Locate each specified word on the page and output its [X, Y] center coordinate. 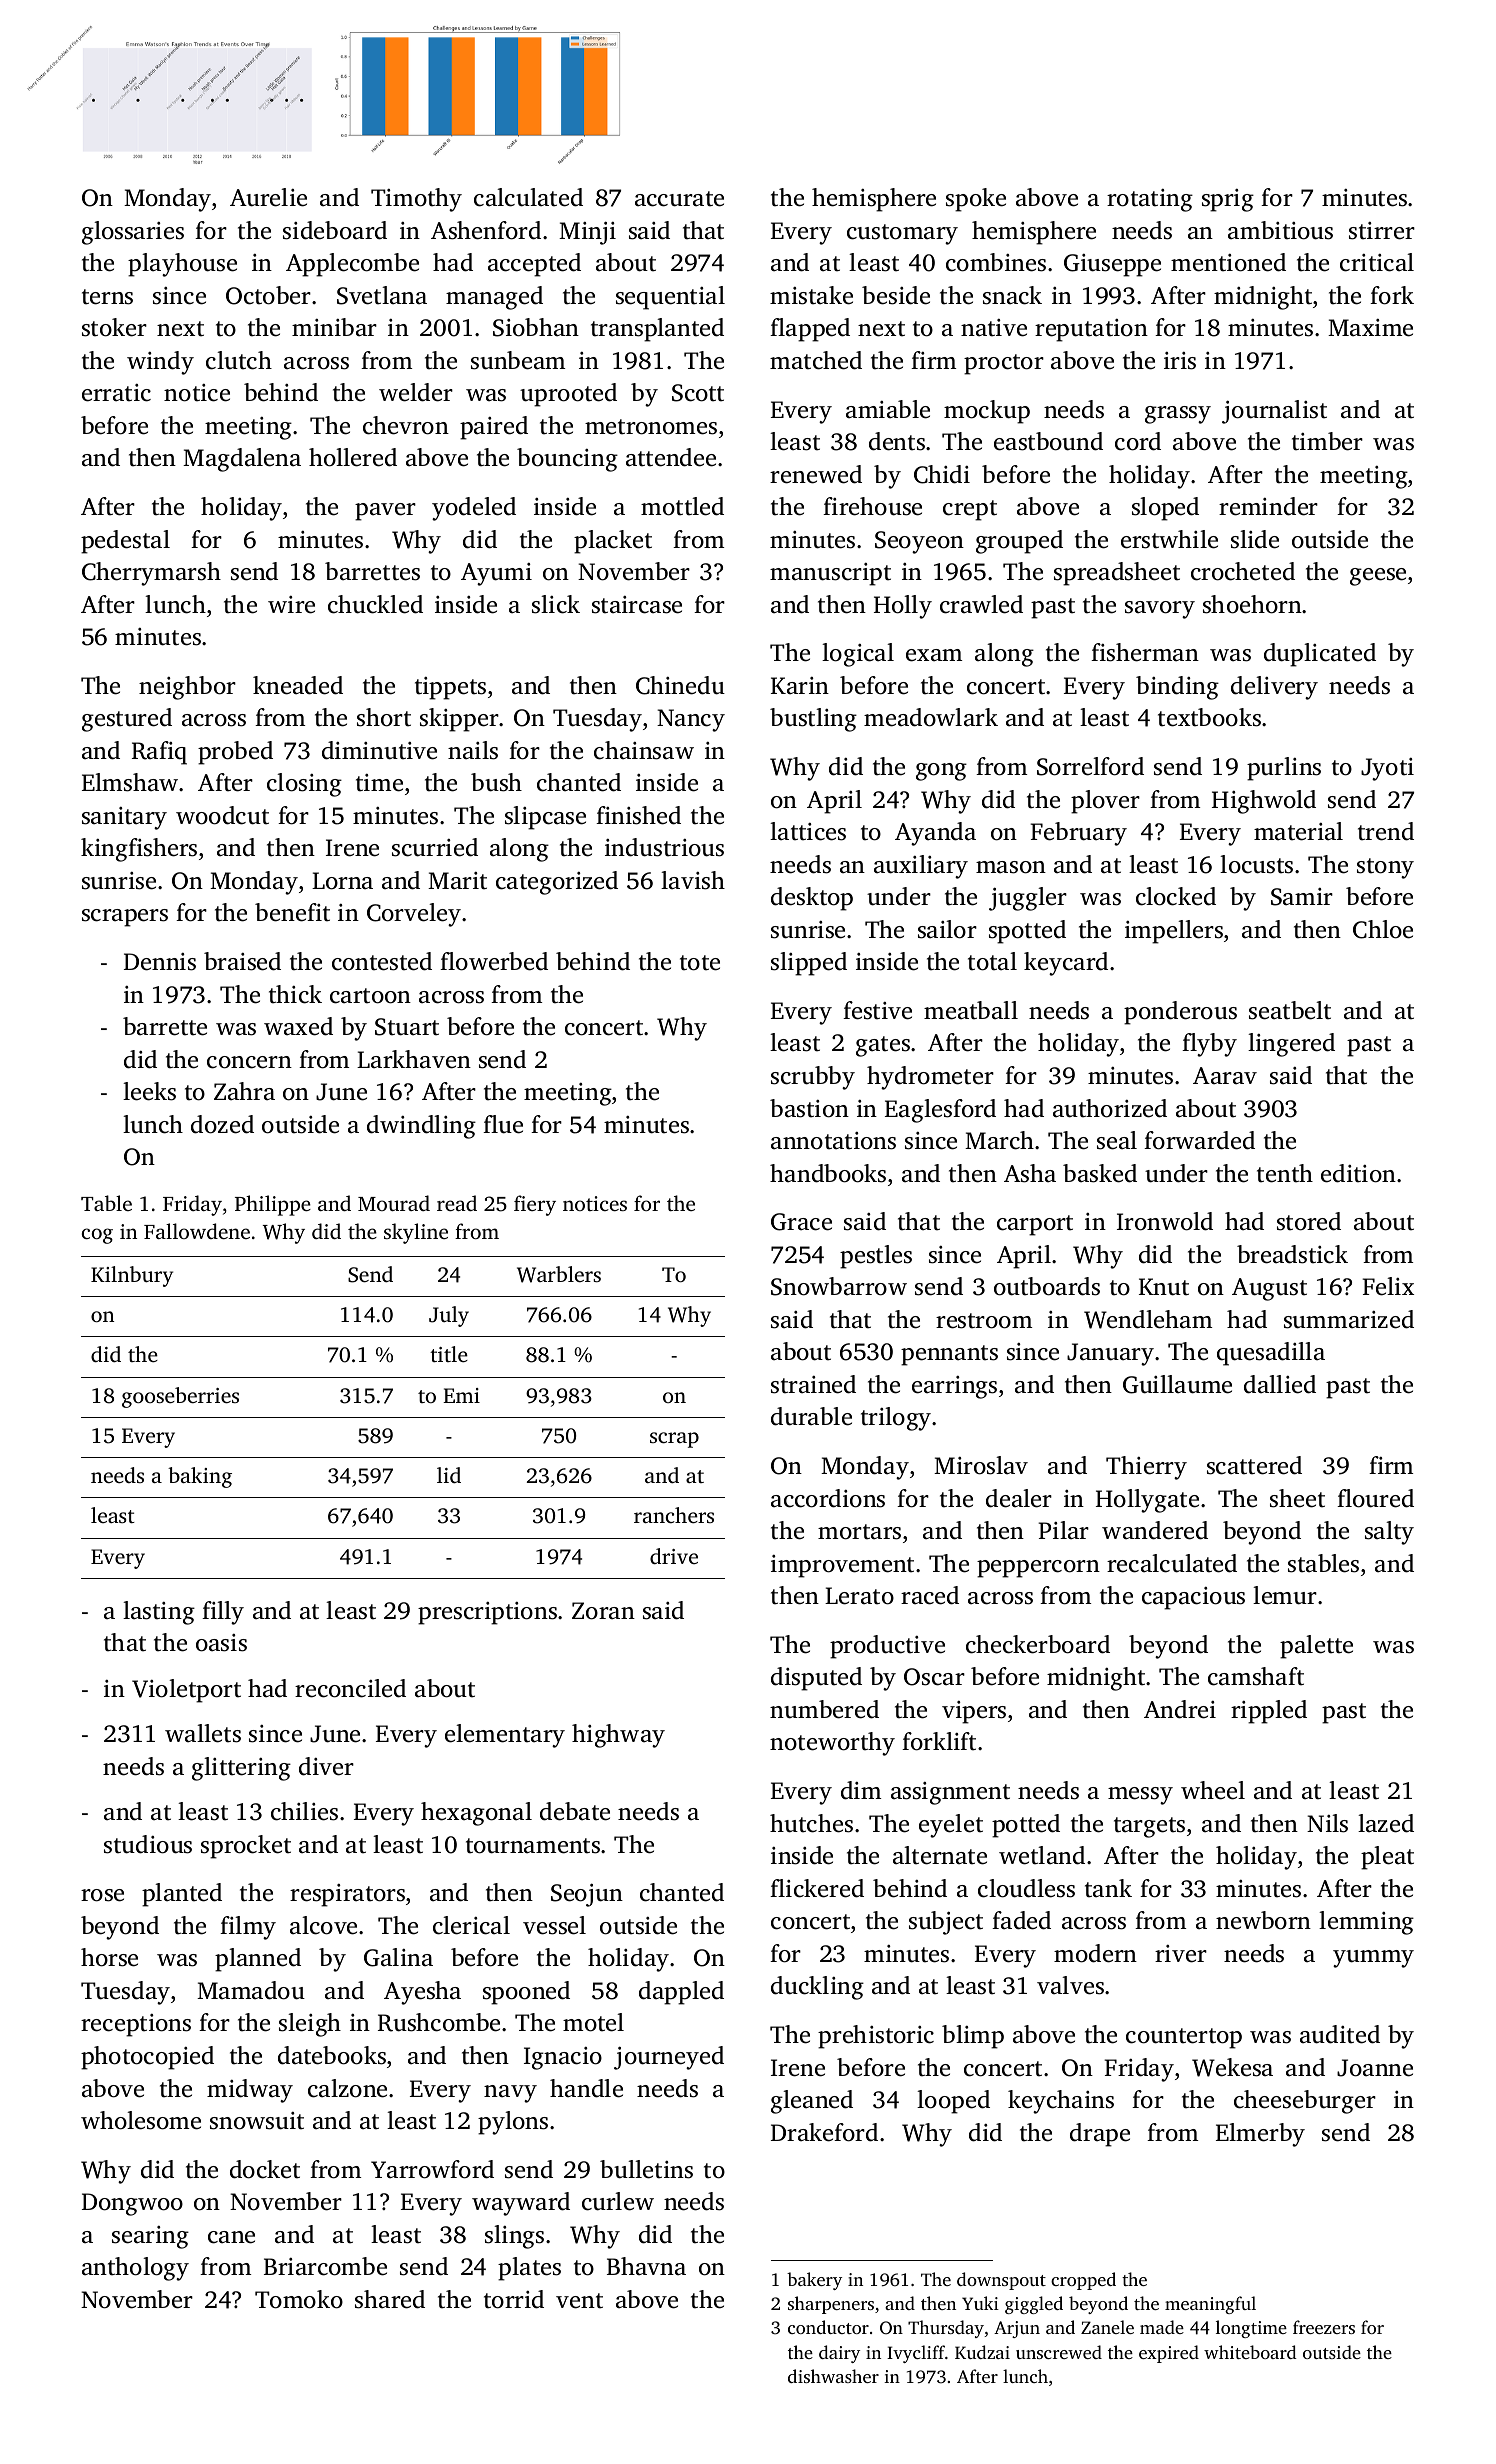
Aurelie [268, 197]
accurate [679, 199]
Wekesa [1232, 2067]
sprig [1228, 200]
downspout [1001, 2281]
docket [265, 2169]
